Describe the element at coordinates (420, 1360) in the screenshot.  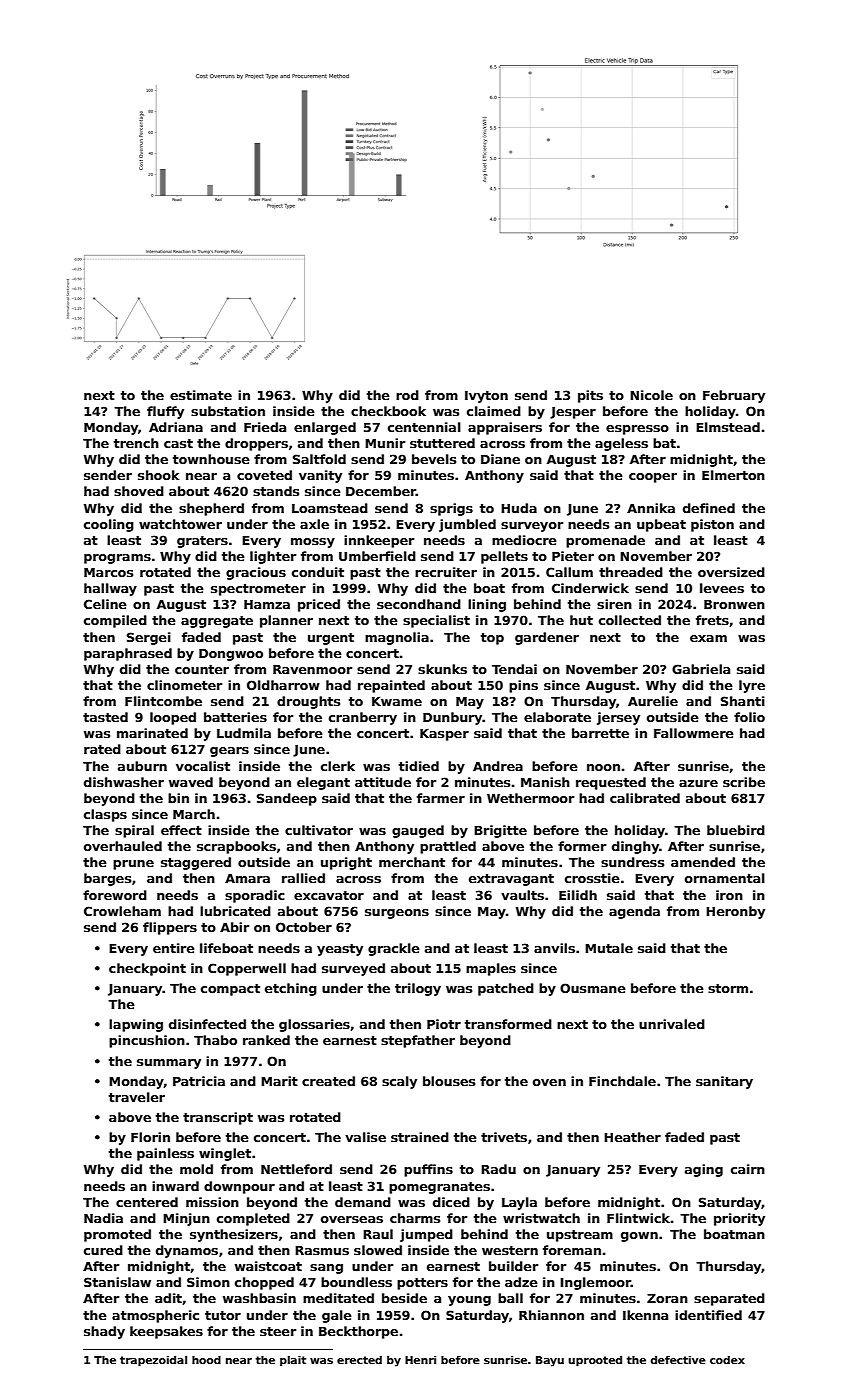
I see `Henri` at that location.
